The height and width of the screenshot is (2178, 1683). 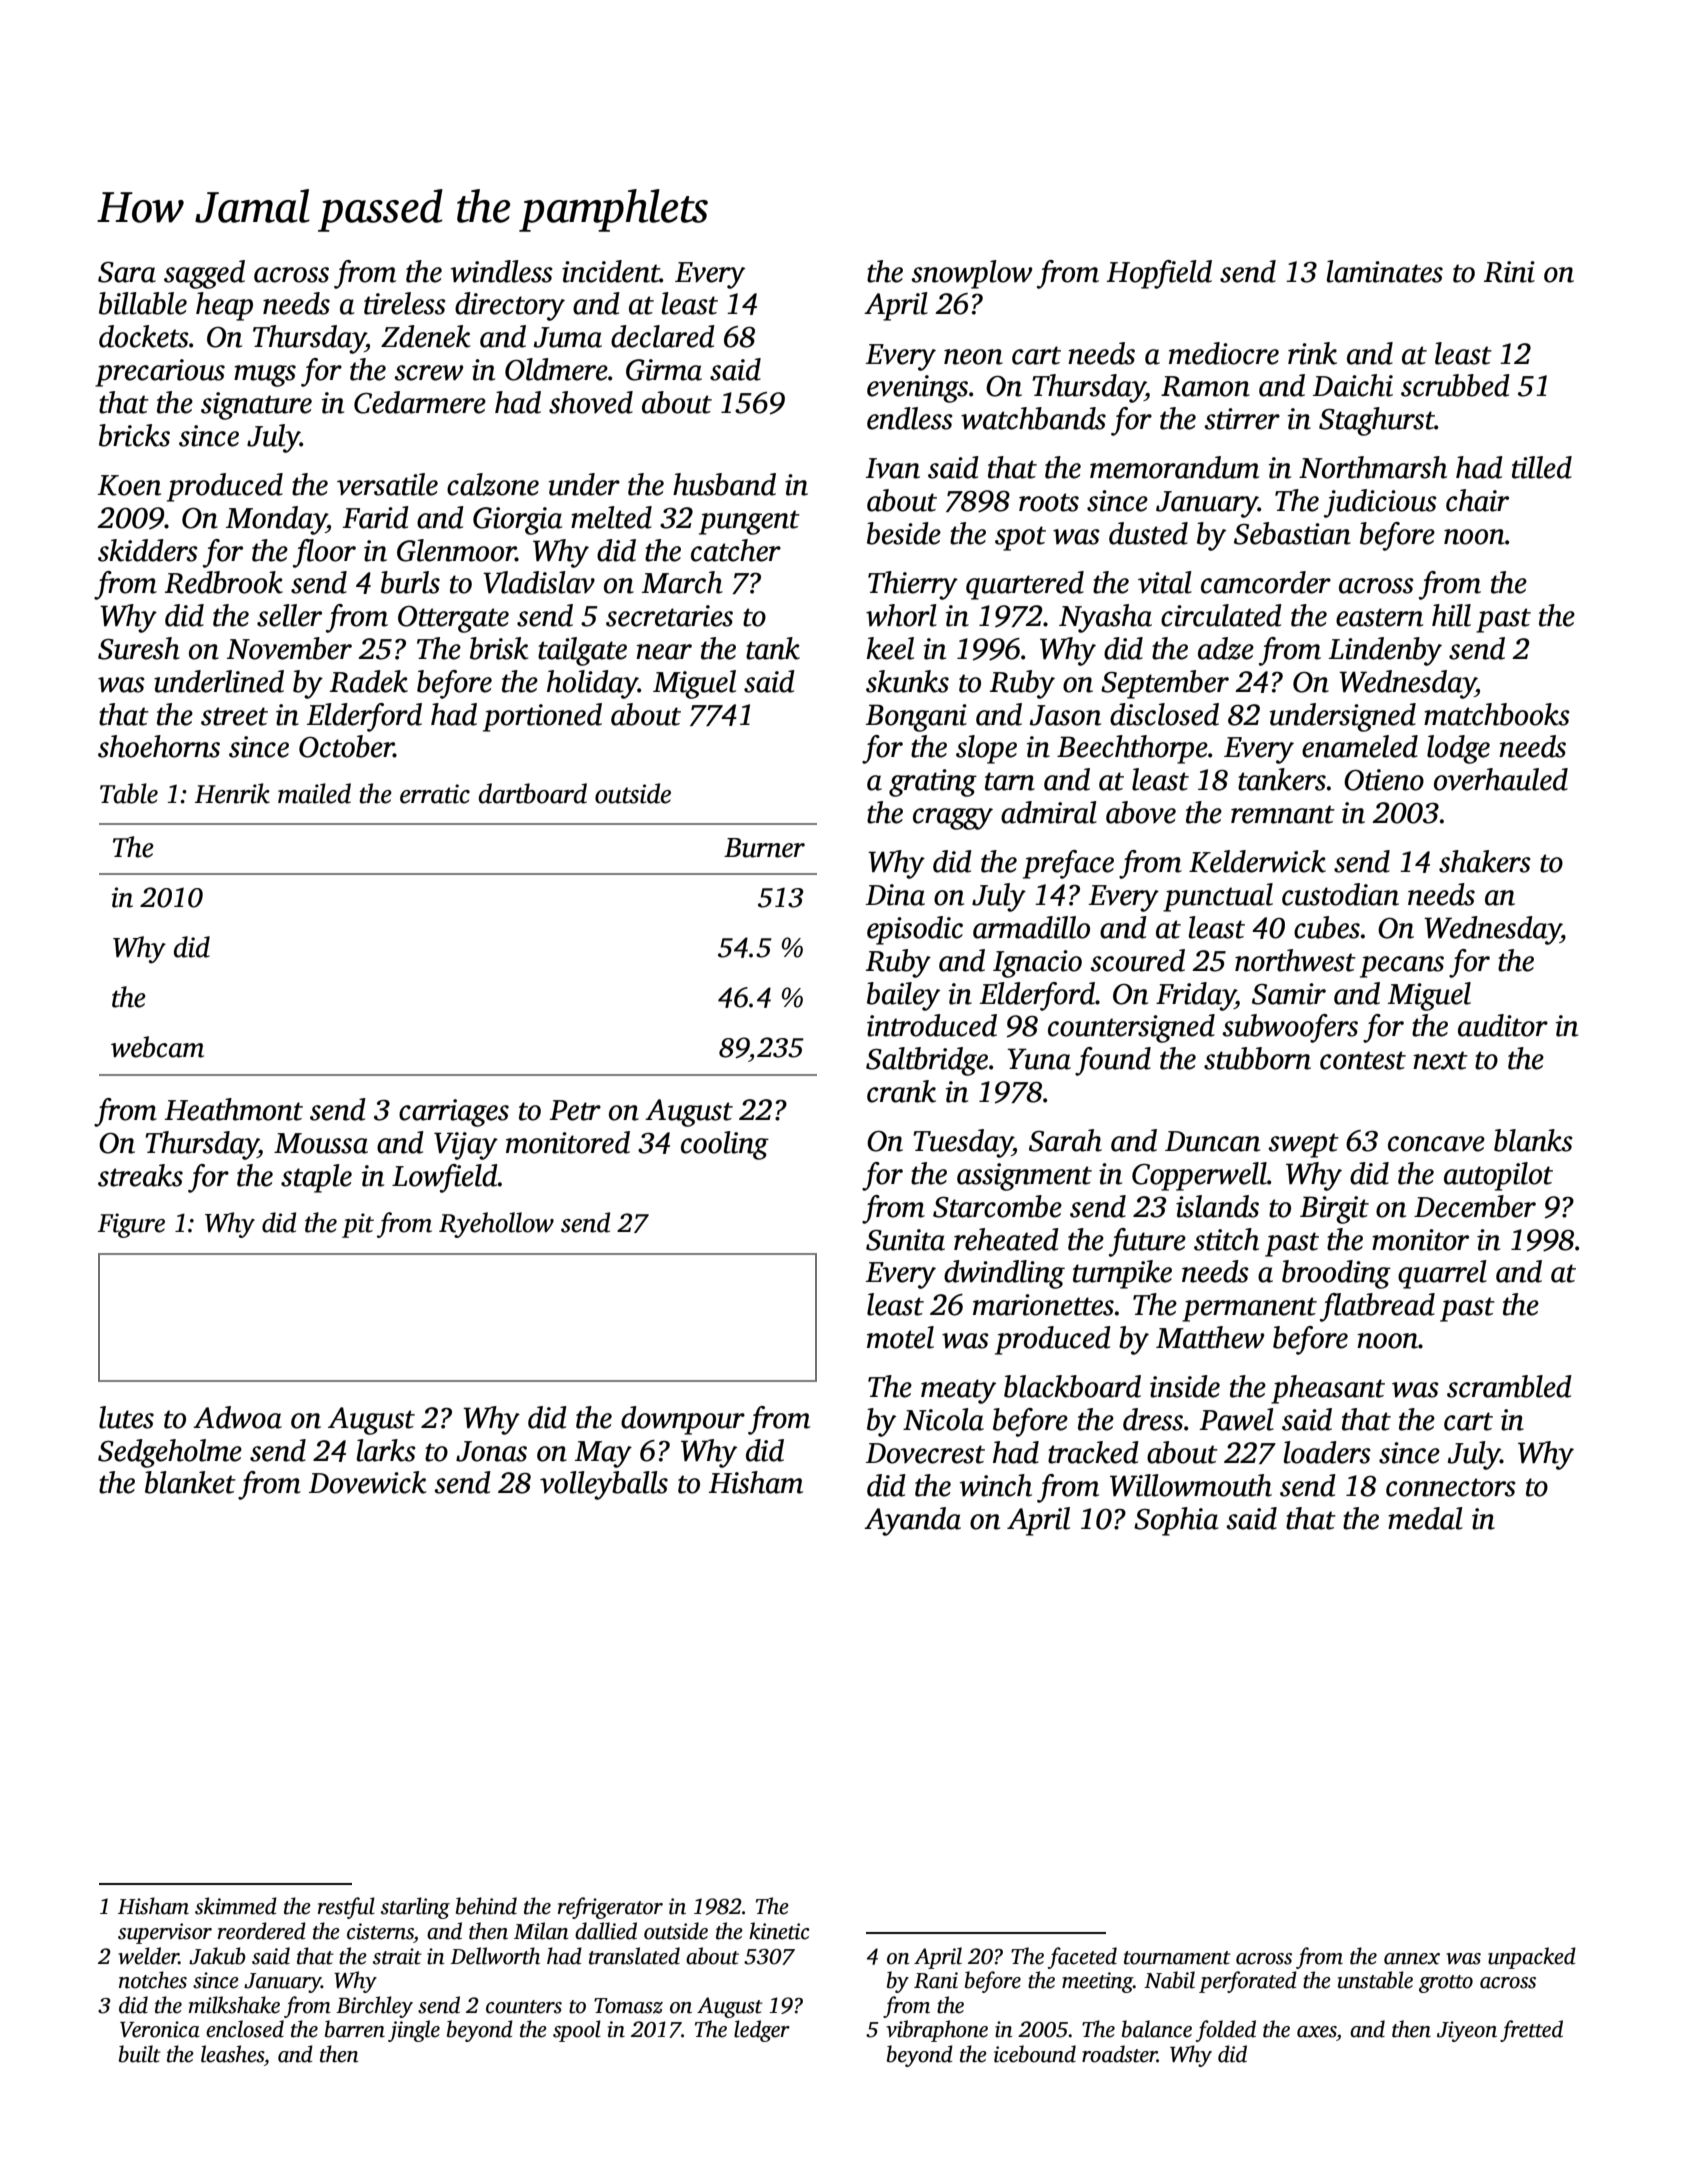 I want to click on cooling, so click(x=725, y=1145).
